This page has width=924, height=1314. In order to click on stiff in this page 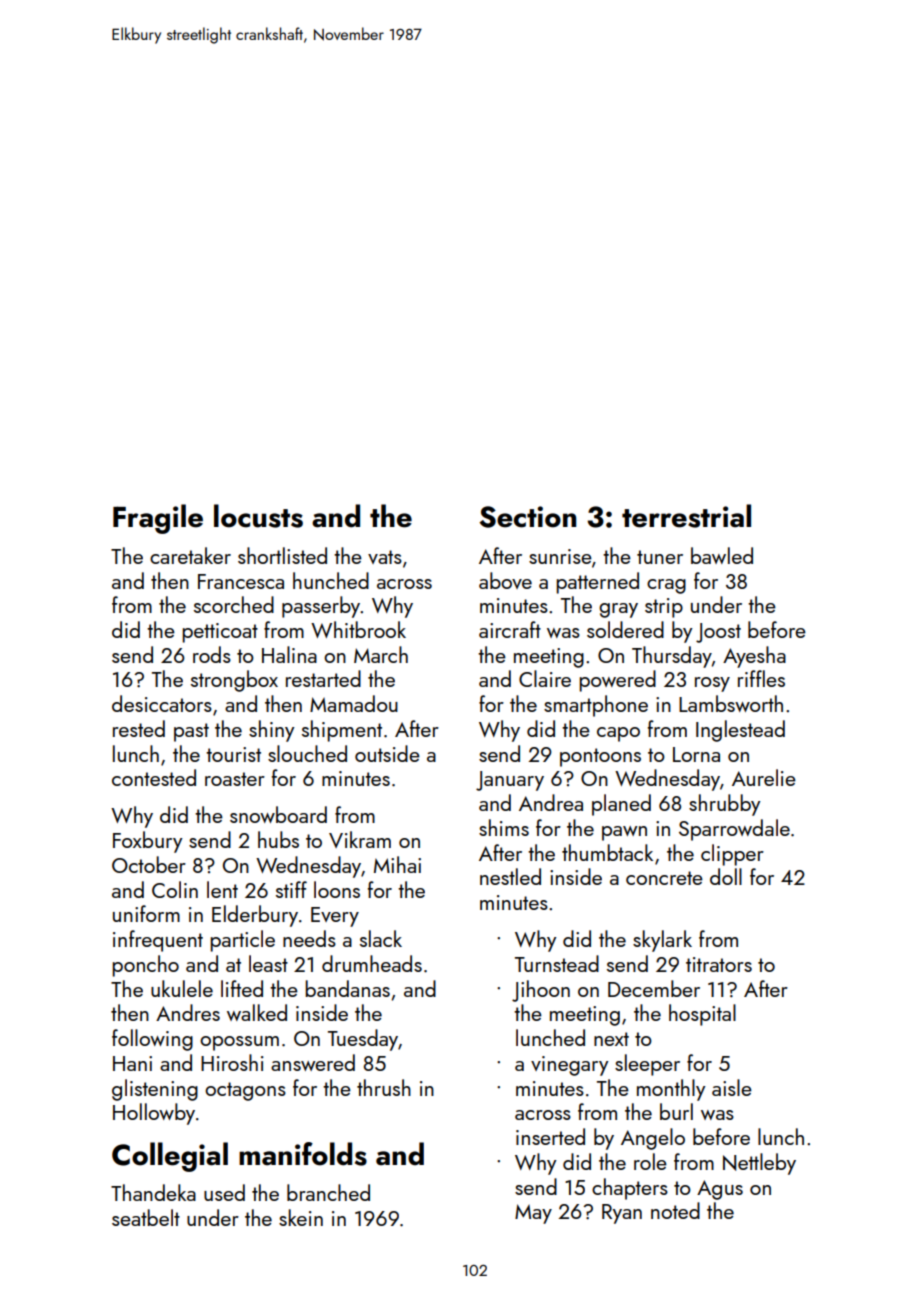, I will do `click(291, 889)`.
